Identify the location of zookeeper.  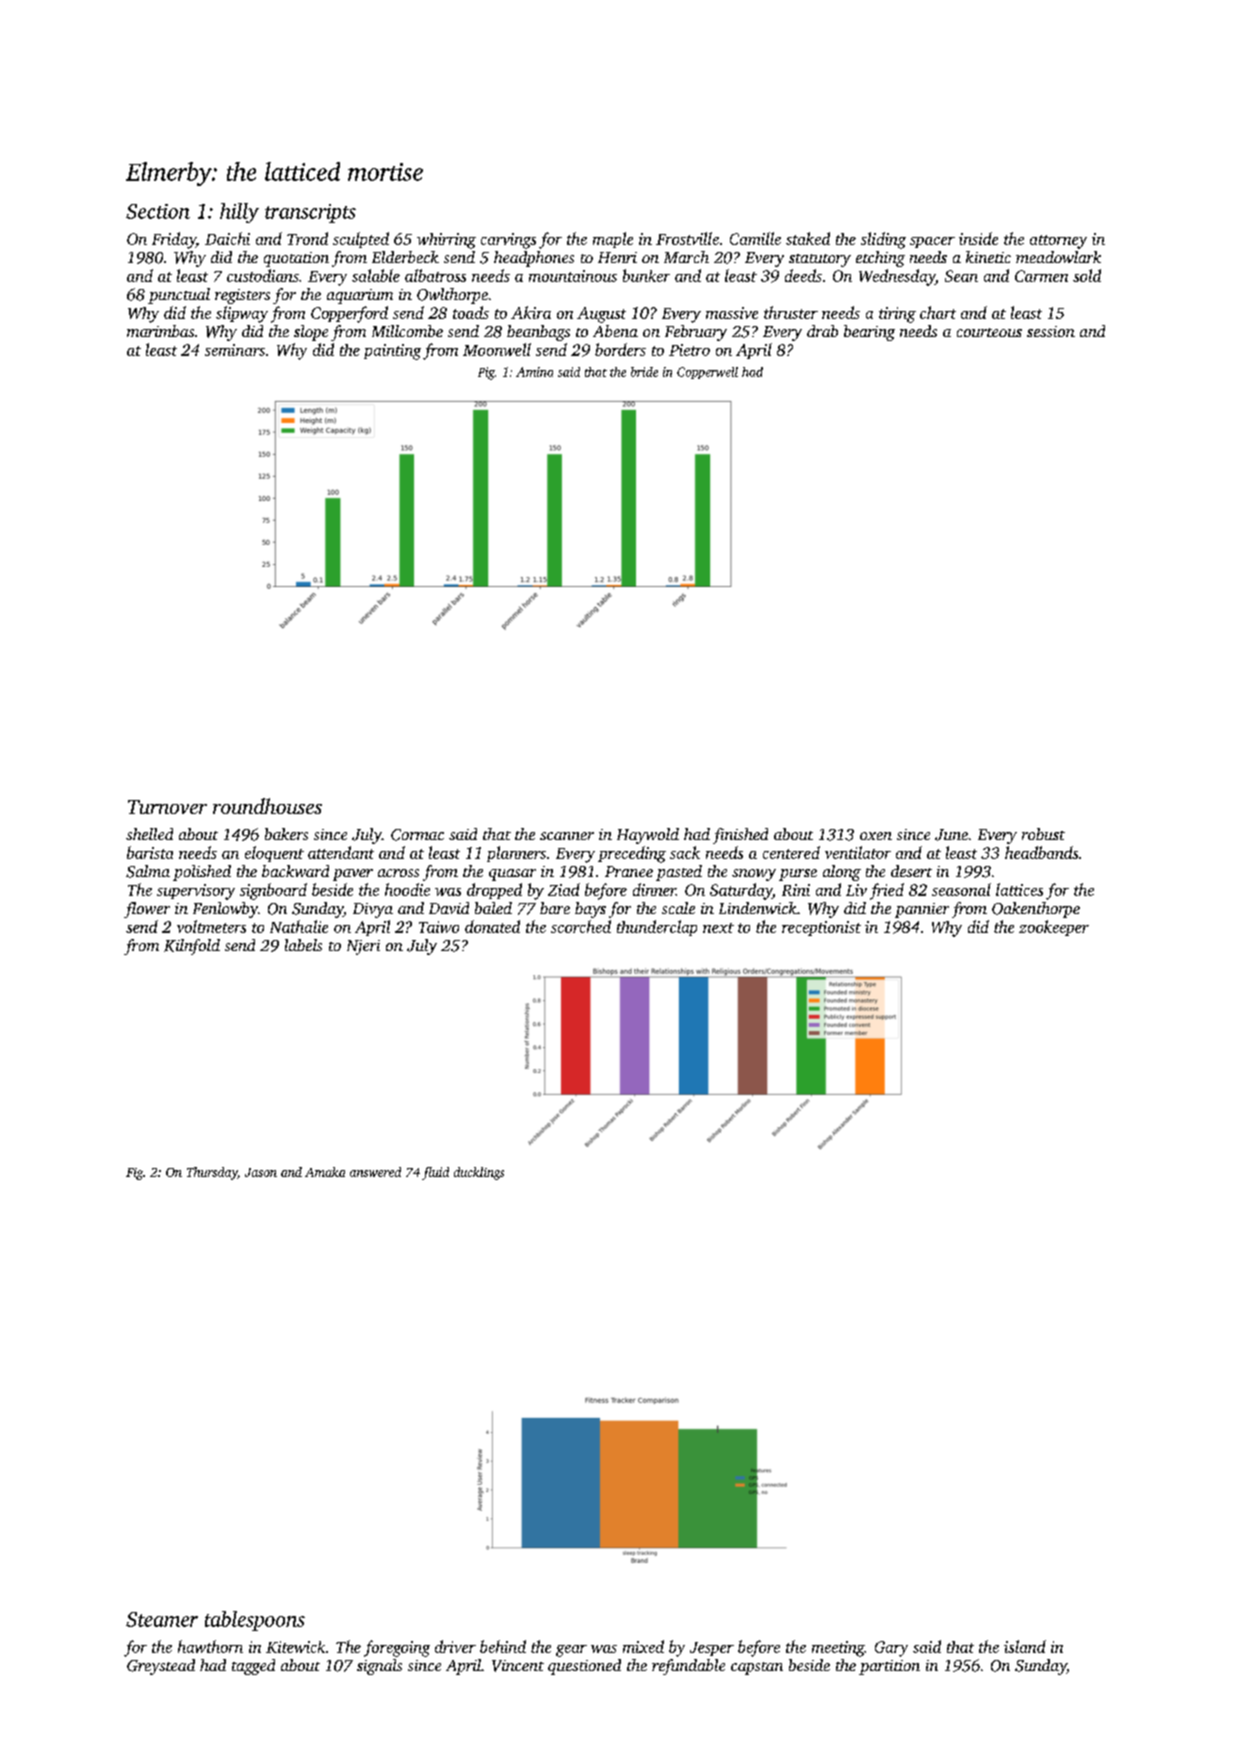
(1054, 928).
